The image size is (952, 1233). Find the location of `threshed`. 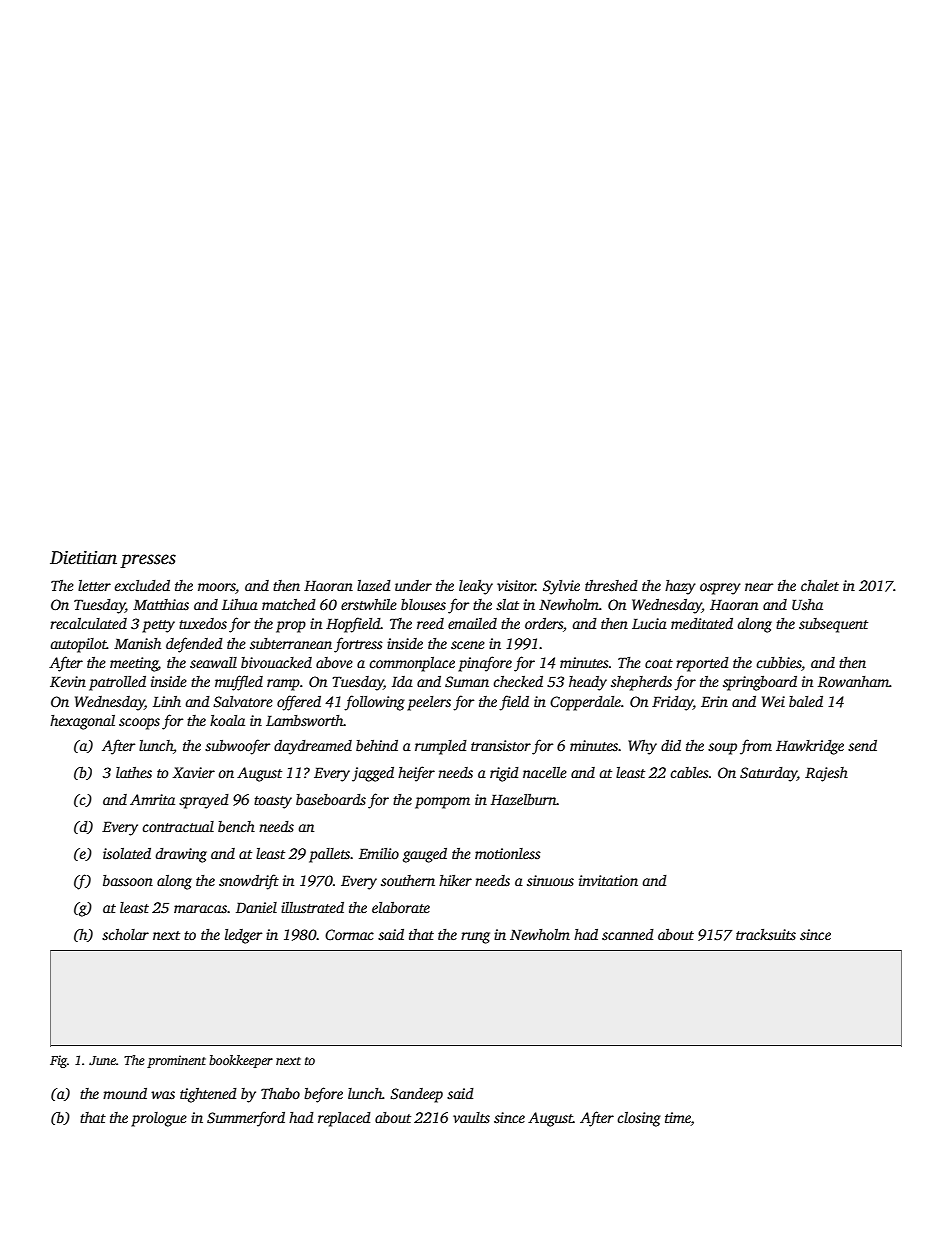

threshed is located at coordinates (611, 585).
